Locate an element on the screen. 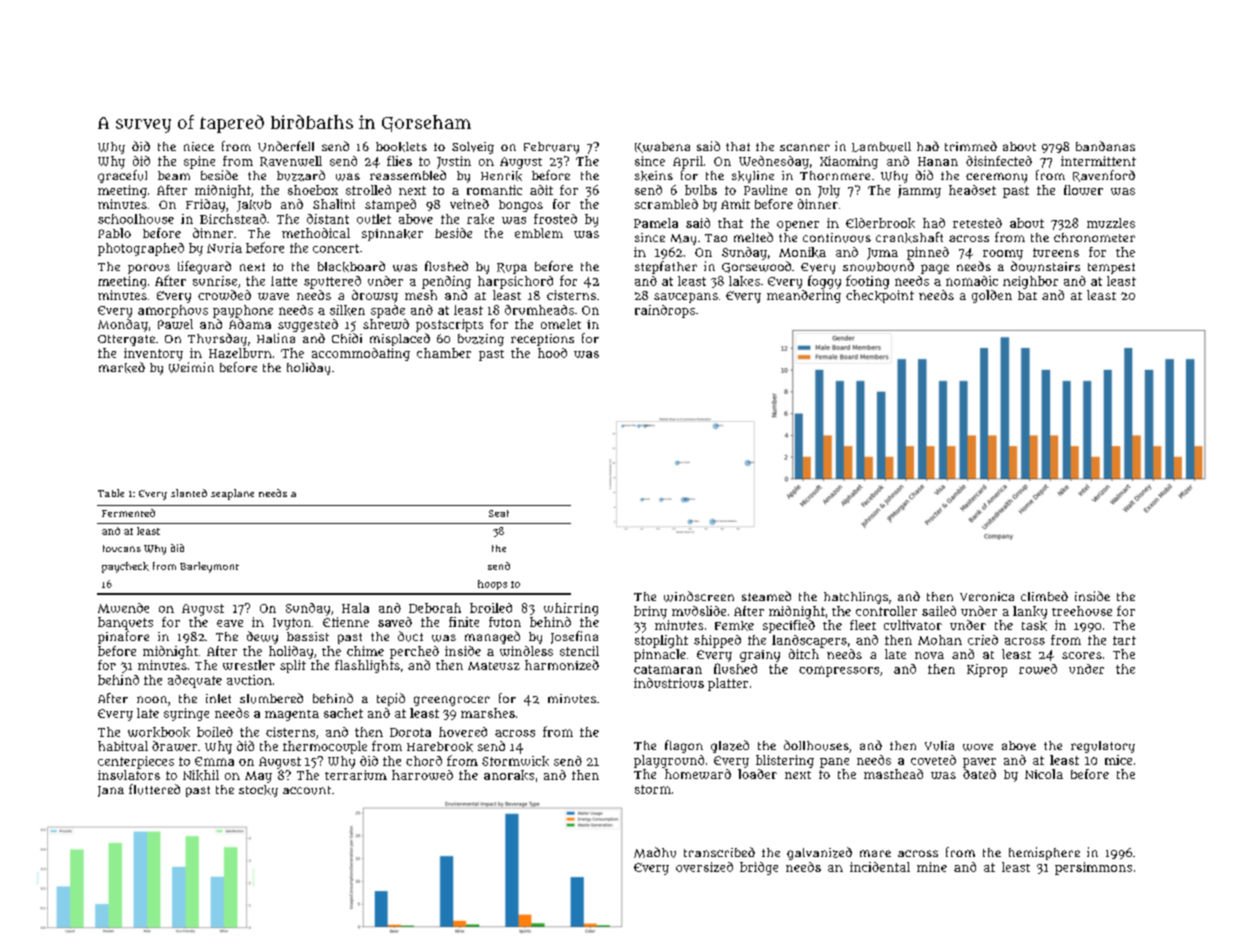 The height and width of the screenshot is (952, 1233). Solveig is located at coordinates (473, 148).
